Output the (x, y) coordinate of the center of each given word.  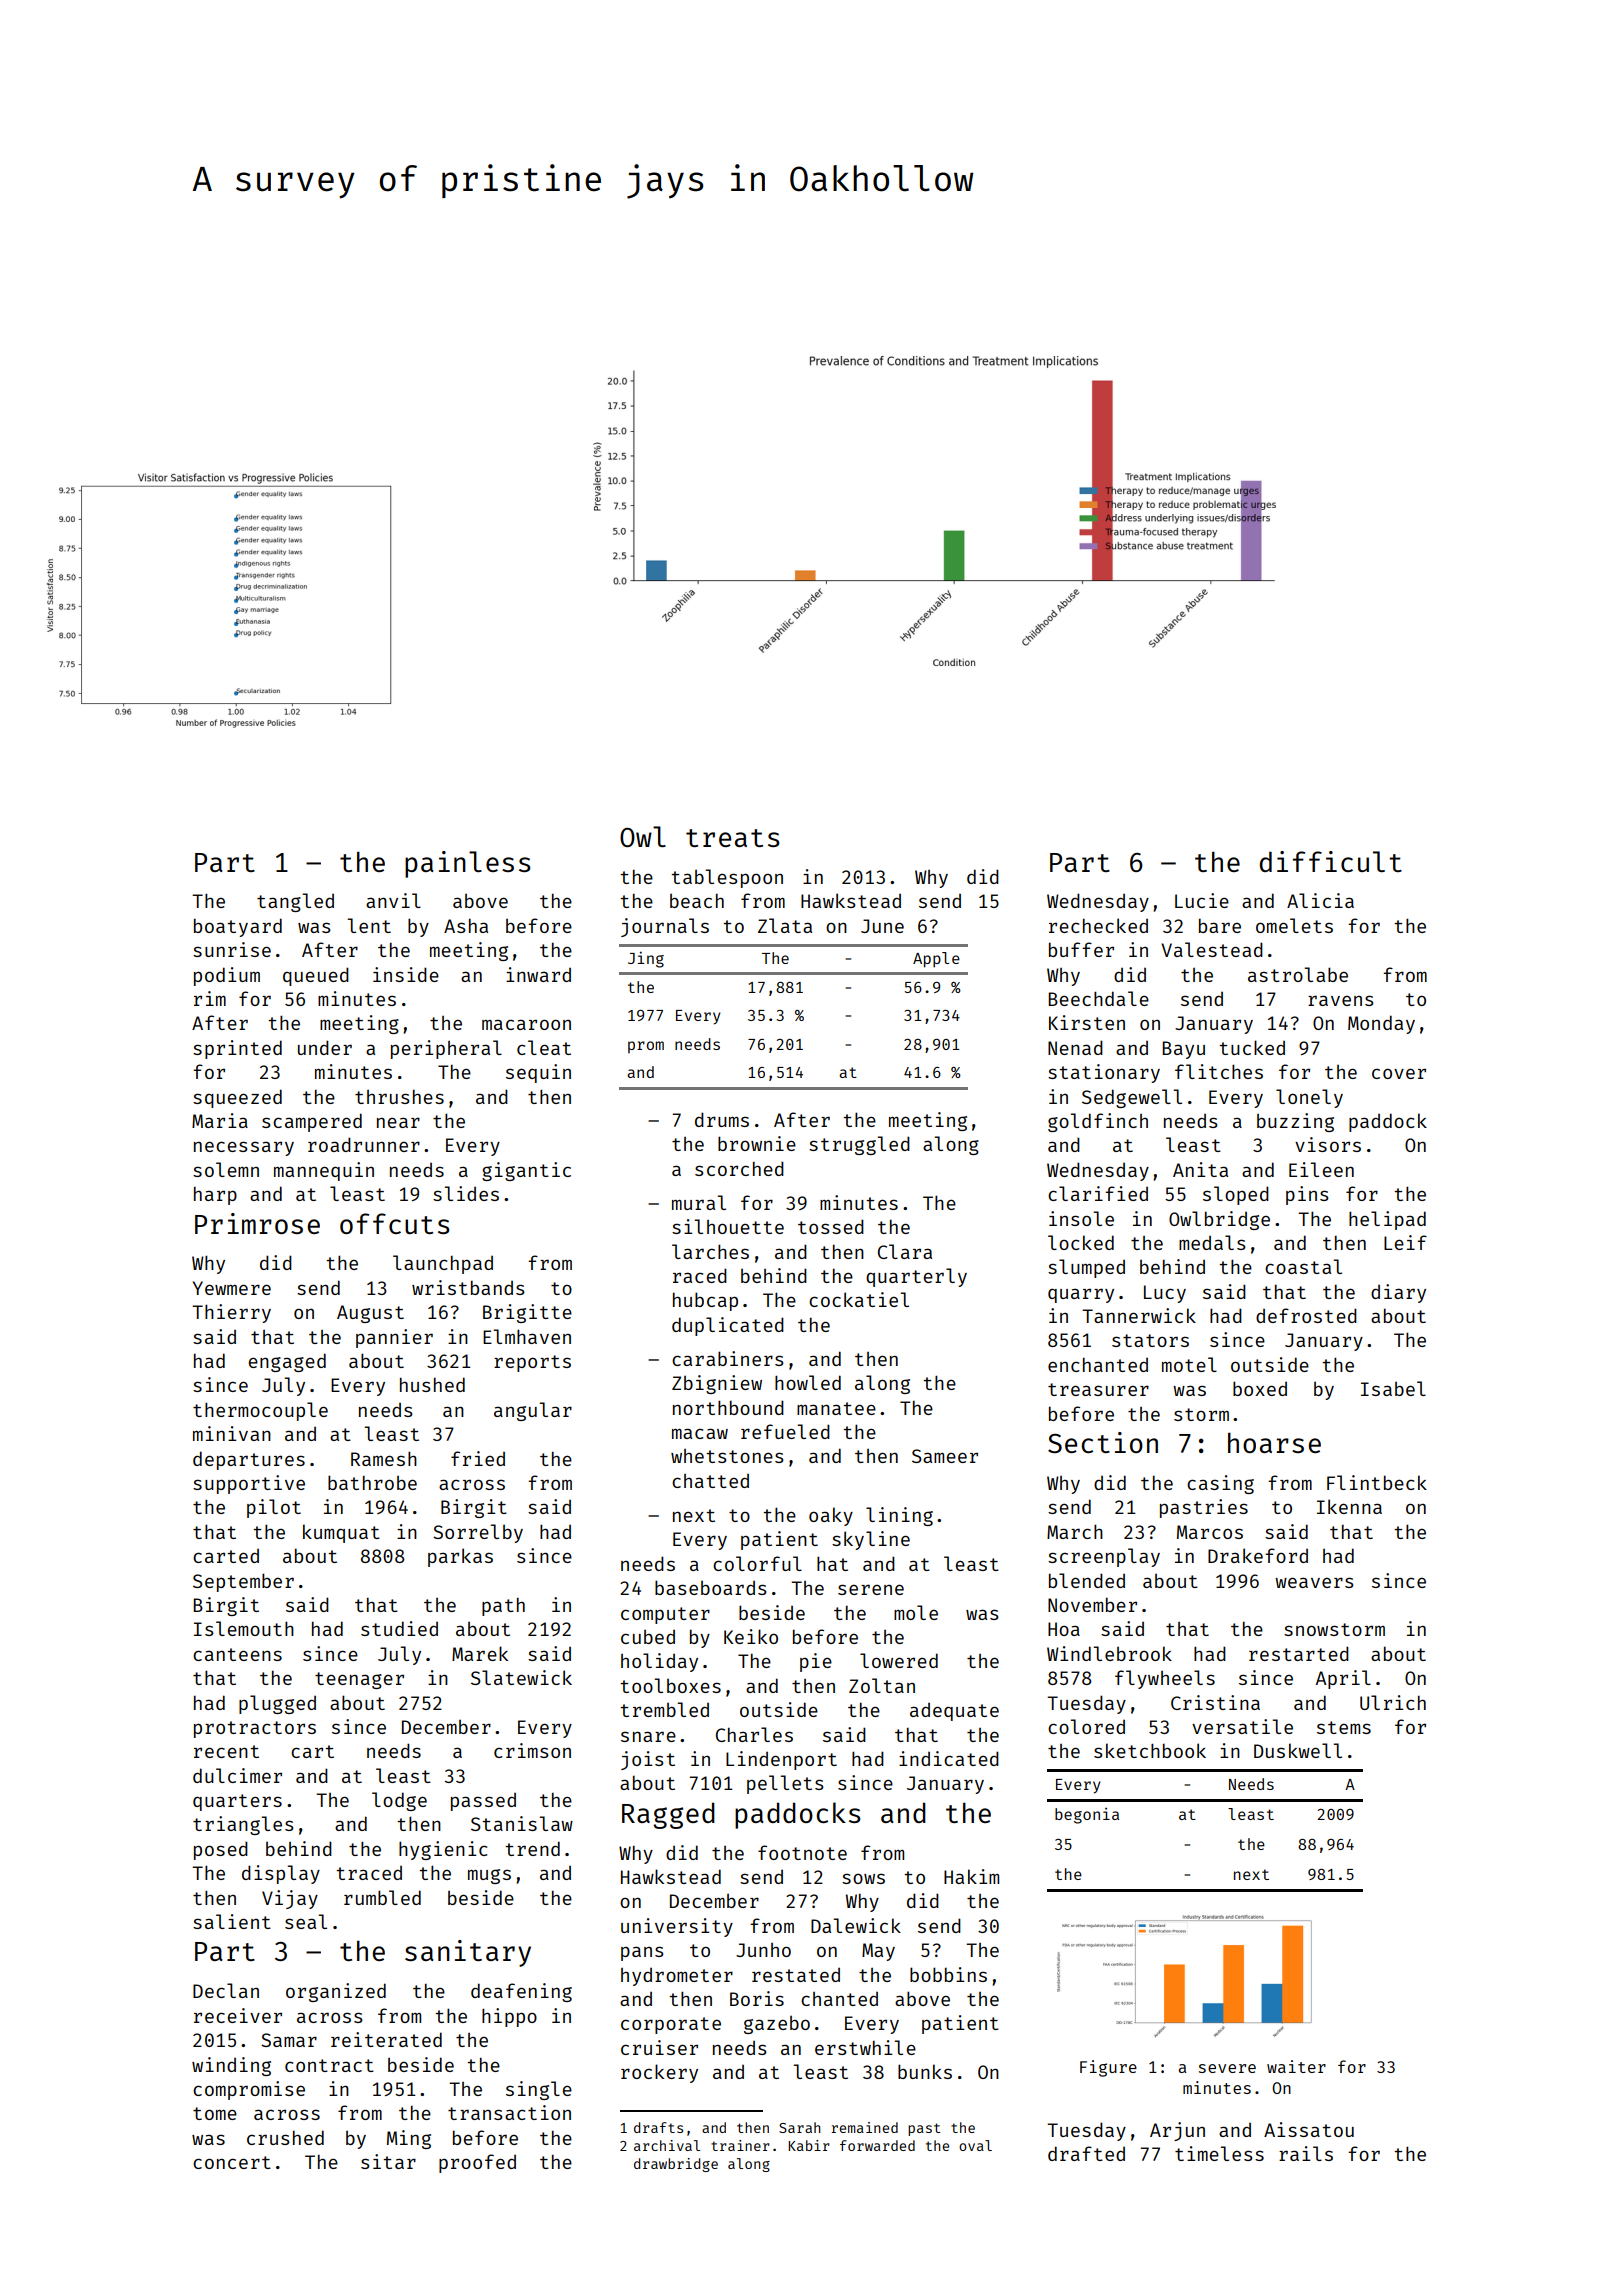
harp (215, 1196)
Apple (936, 960)
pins (1307, 1195)
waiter (1296, 2066)
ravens (1341, 1000)
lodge (399, 1801)
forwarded (877, 2145)
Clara (905, 1251)
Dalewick (856, 1925)
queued (316, 976)
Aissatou (1309, 2129)
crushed (285, 2137)
